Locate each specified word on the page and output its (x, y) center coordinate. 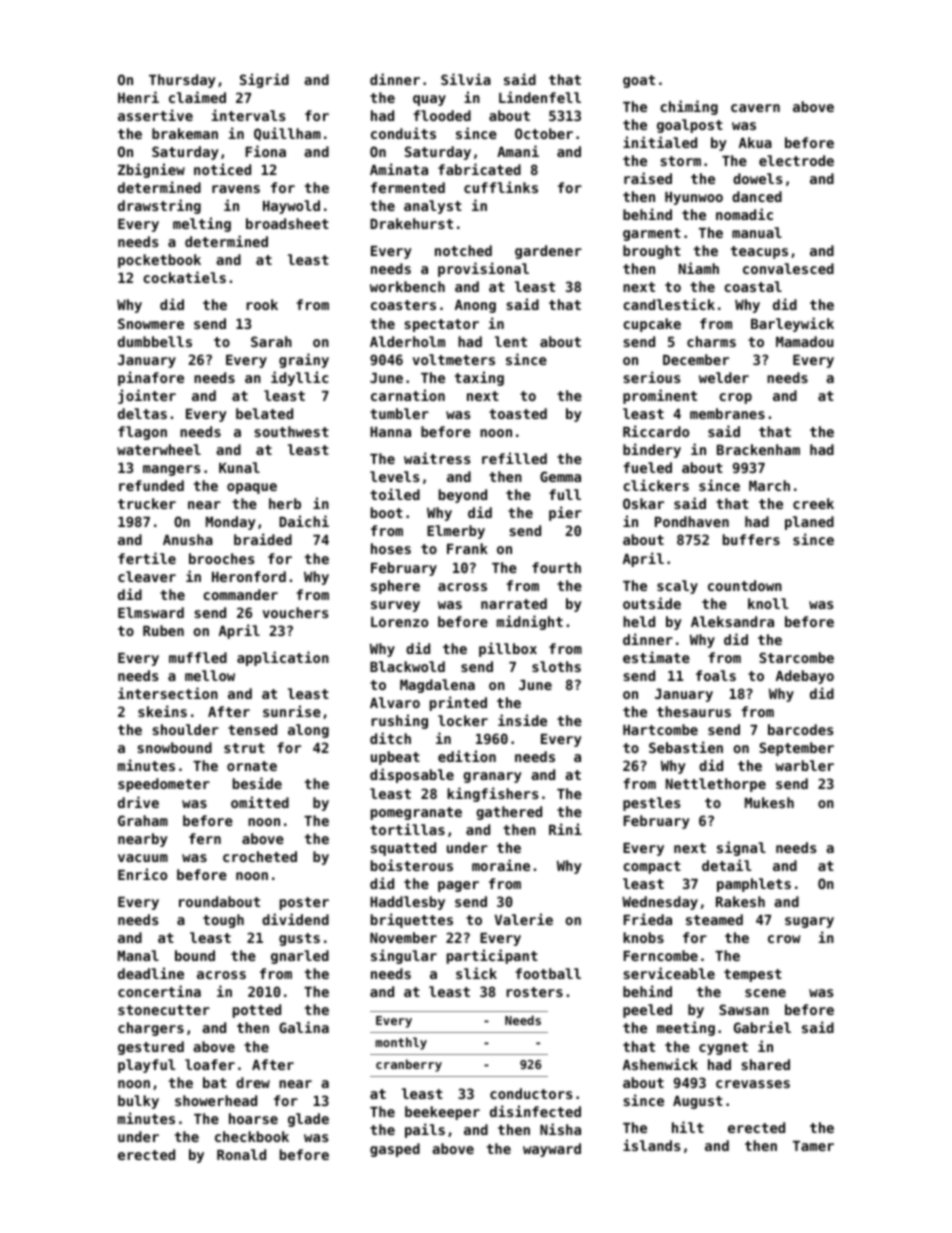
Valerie (524, 919)
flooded (442, 115)
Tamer (813, 1146)
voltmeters (454, 359)
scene (765, 993)
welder (724, 377)
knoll (768, 603)
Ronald (241, 1154)
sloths (556, 666)
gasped (395, 1150)
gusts (299, 939)
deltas (142, 413)
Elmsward (151, 612)
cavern (755, 108)
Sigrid (264, 80)
